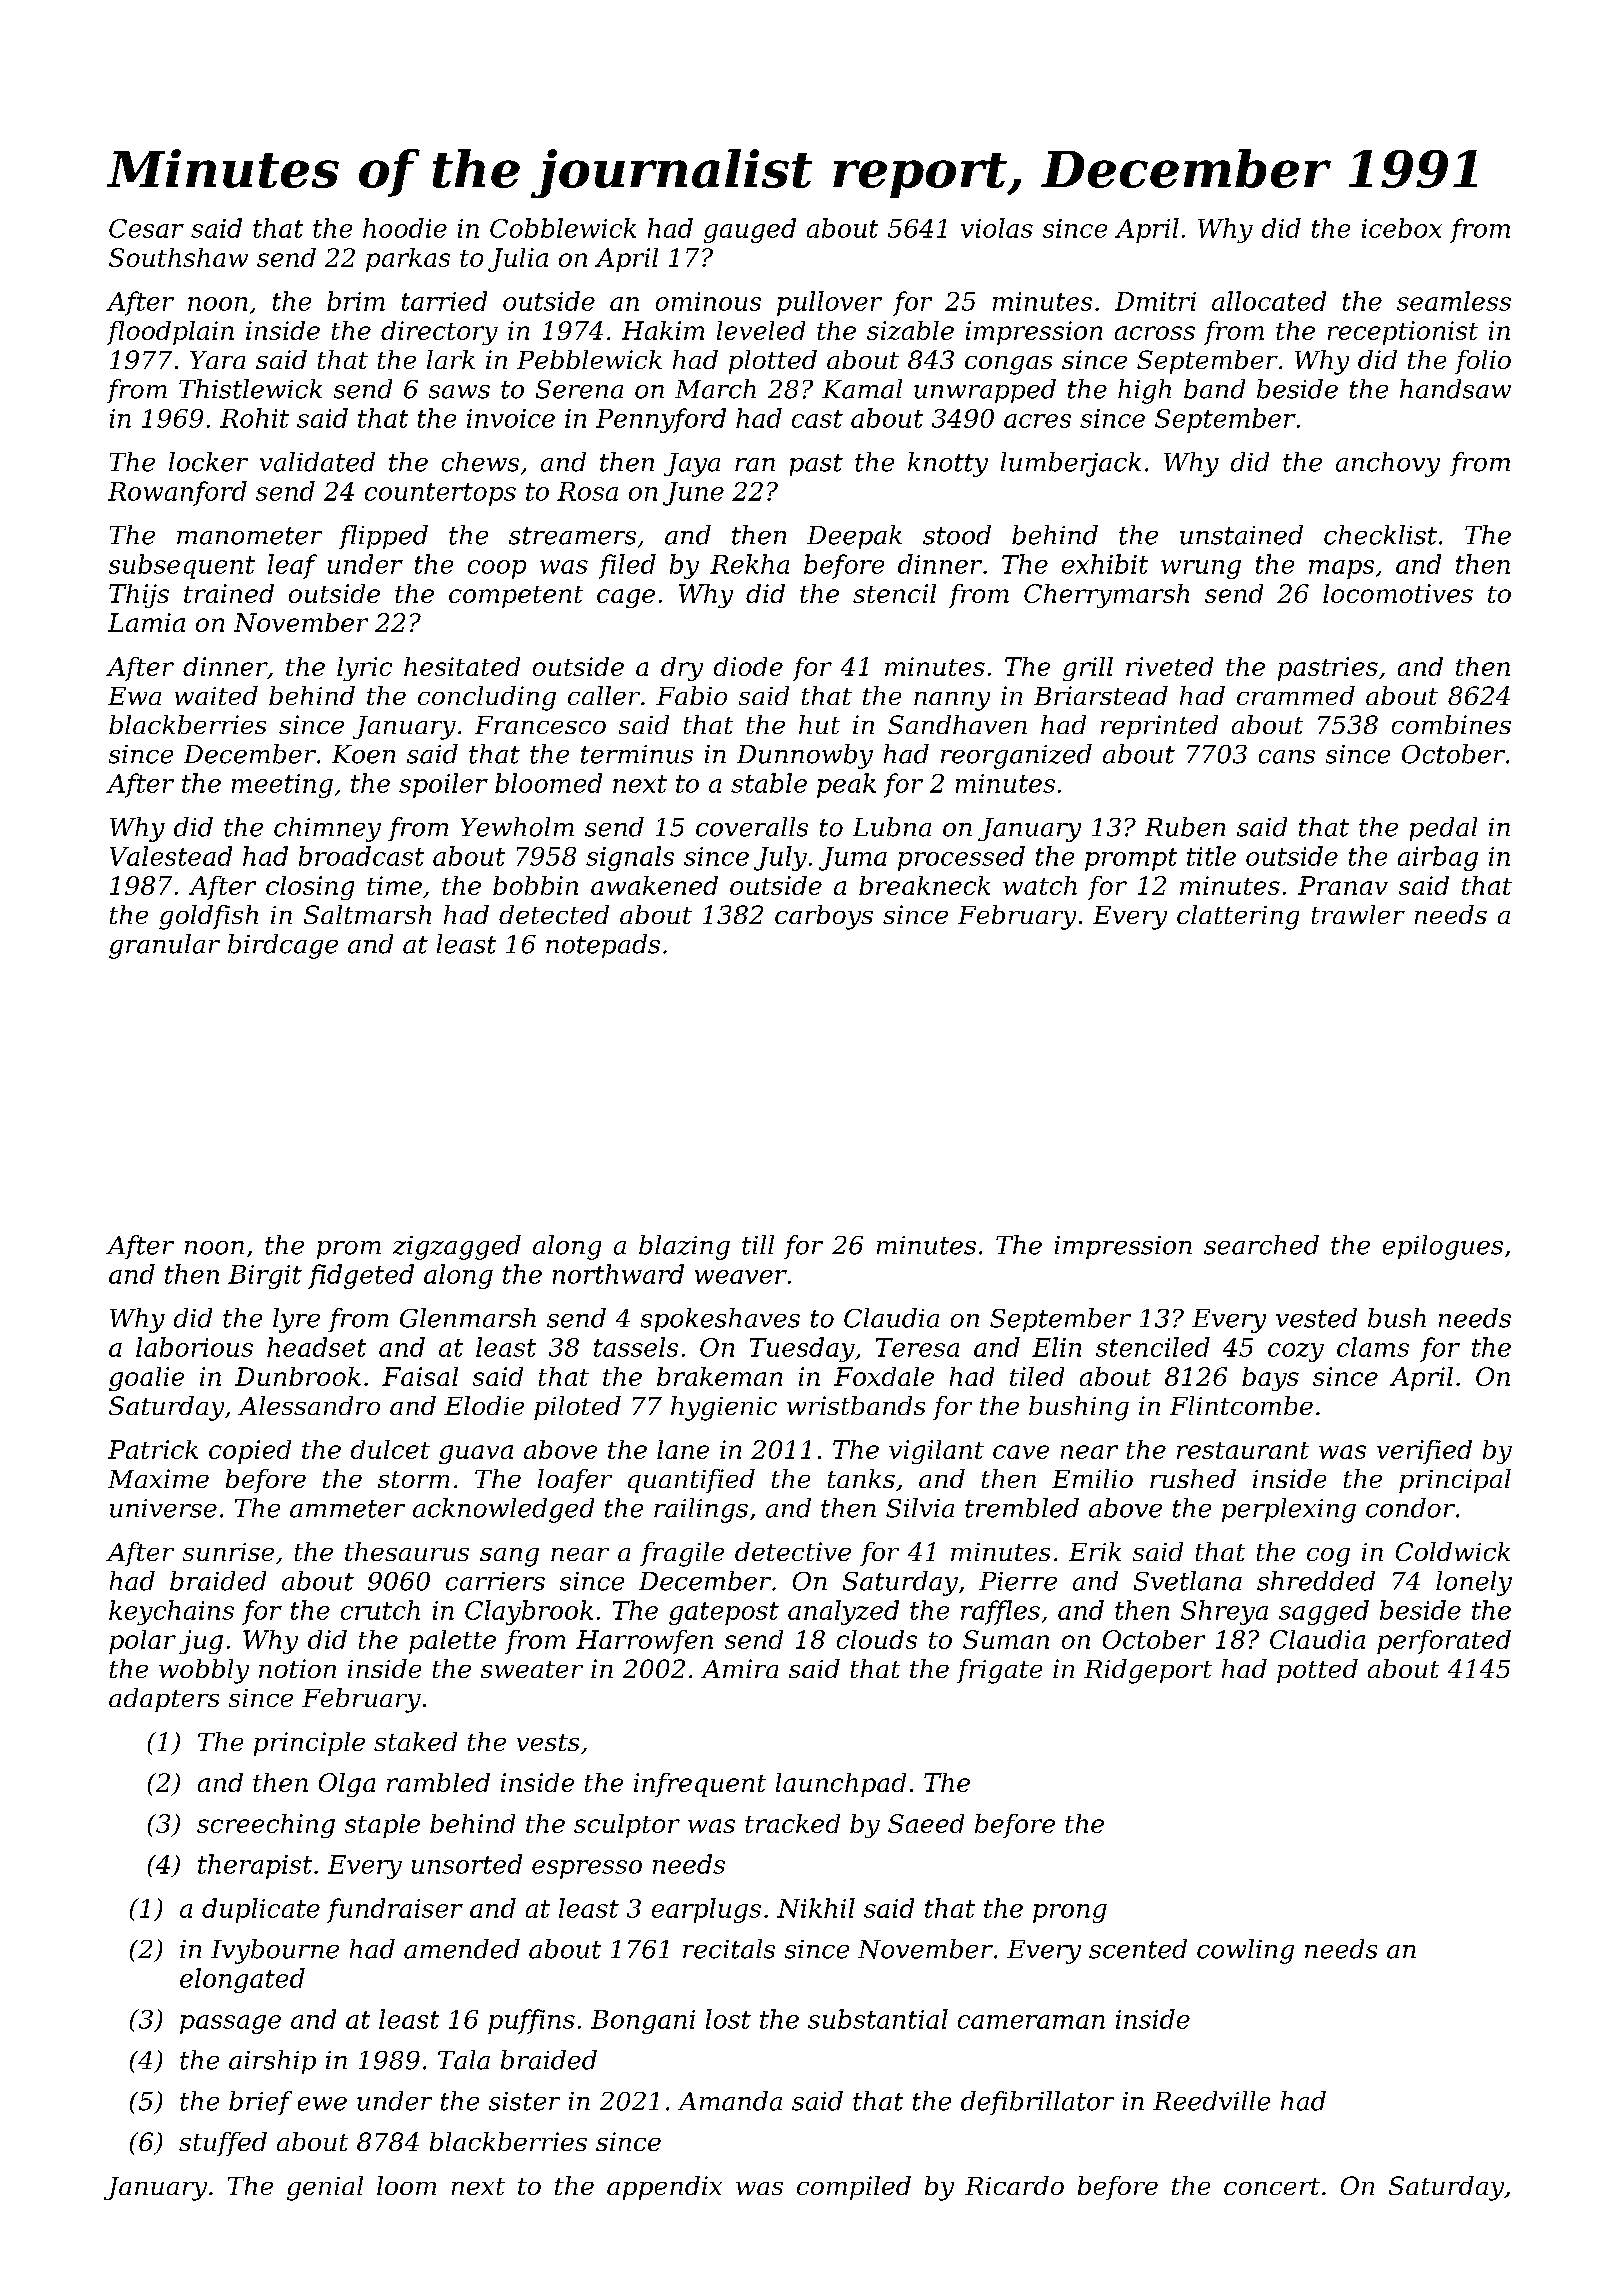  I want to click on terminus, so click(637, 754).
